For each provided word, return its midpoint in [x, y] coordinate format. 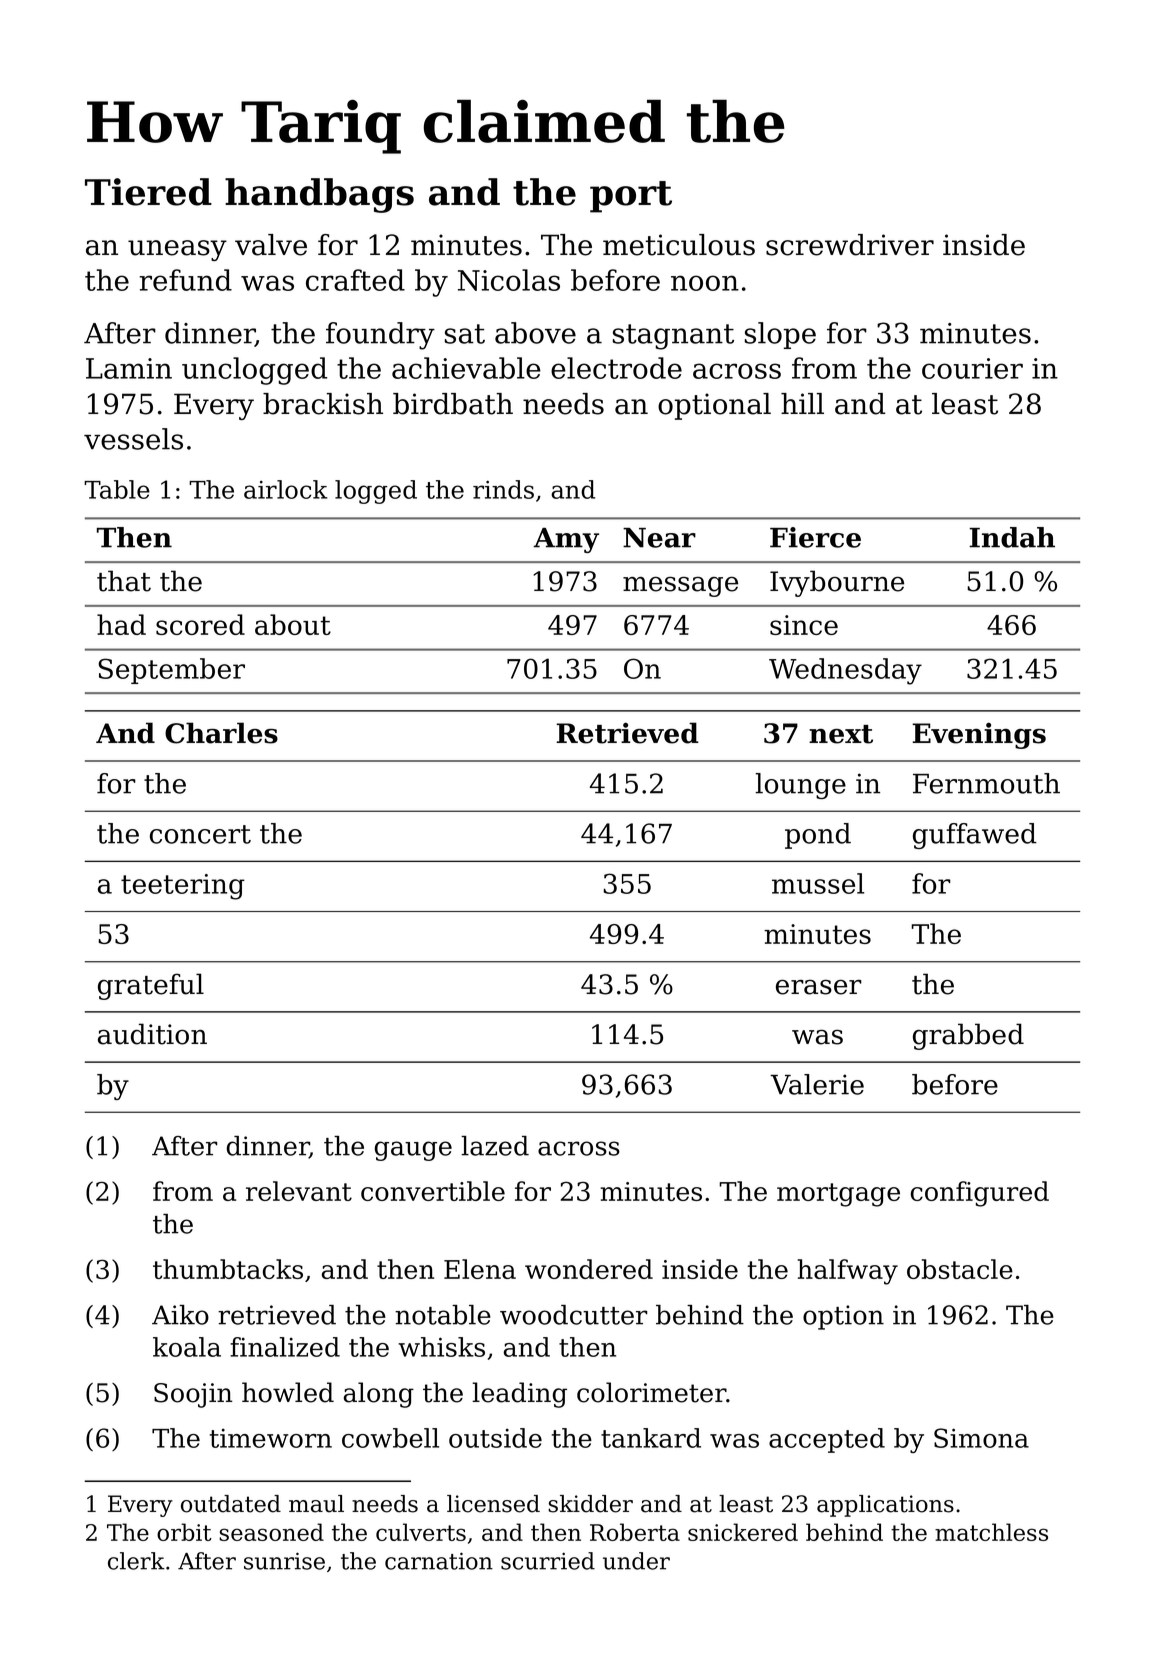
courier [972, 368]
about [293, 624]
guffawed [975, 836]
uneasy [177, 250]
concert [200, 834]
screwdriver [850, 245]
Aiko [180, 1315]
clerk [136, 1561]
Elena [480, 1269]
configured [980, 1194]
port [631, 197]
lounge [800, 786]
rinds [503, 489]
